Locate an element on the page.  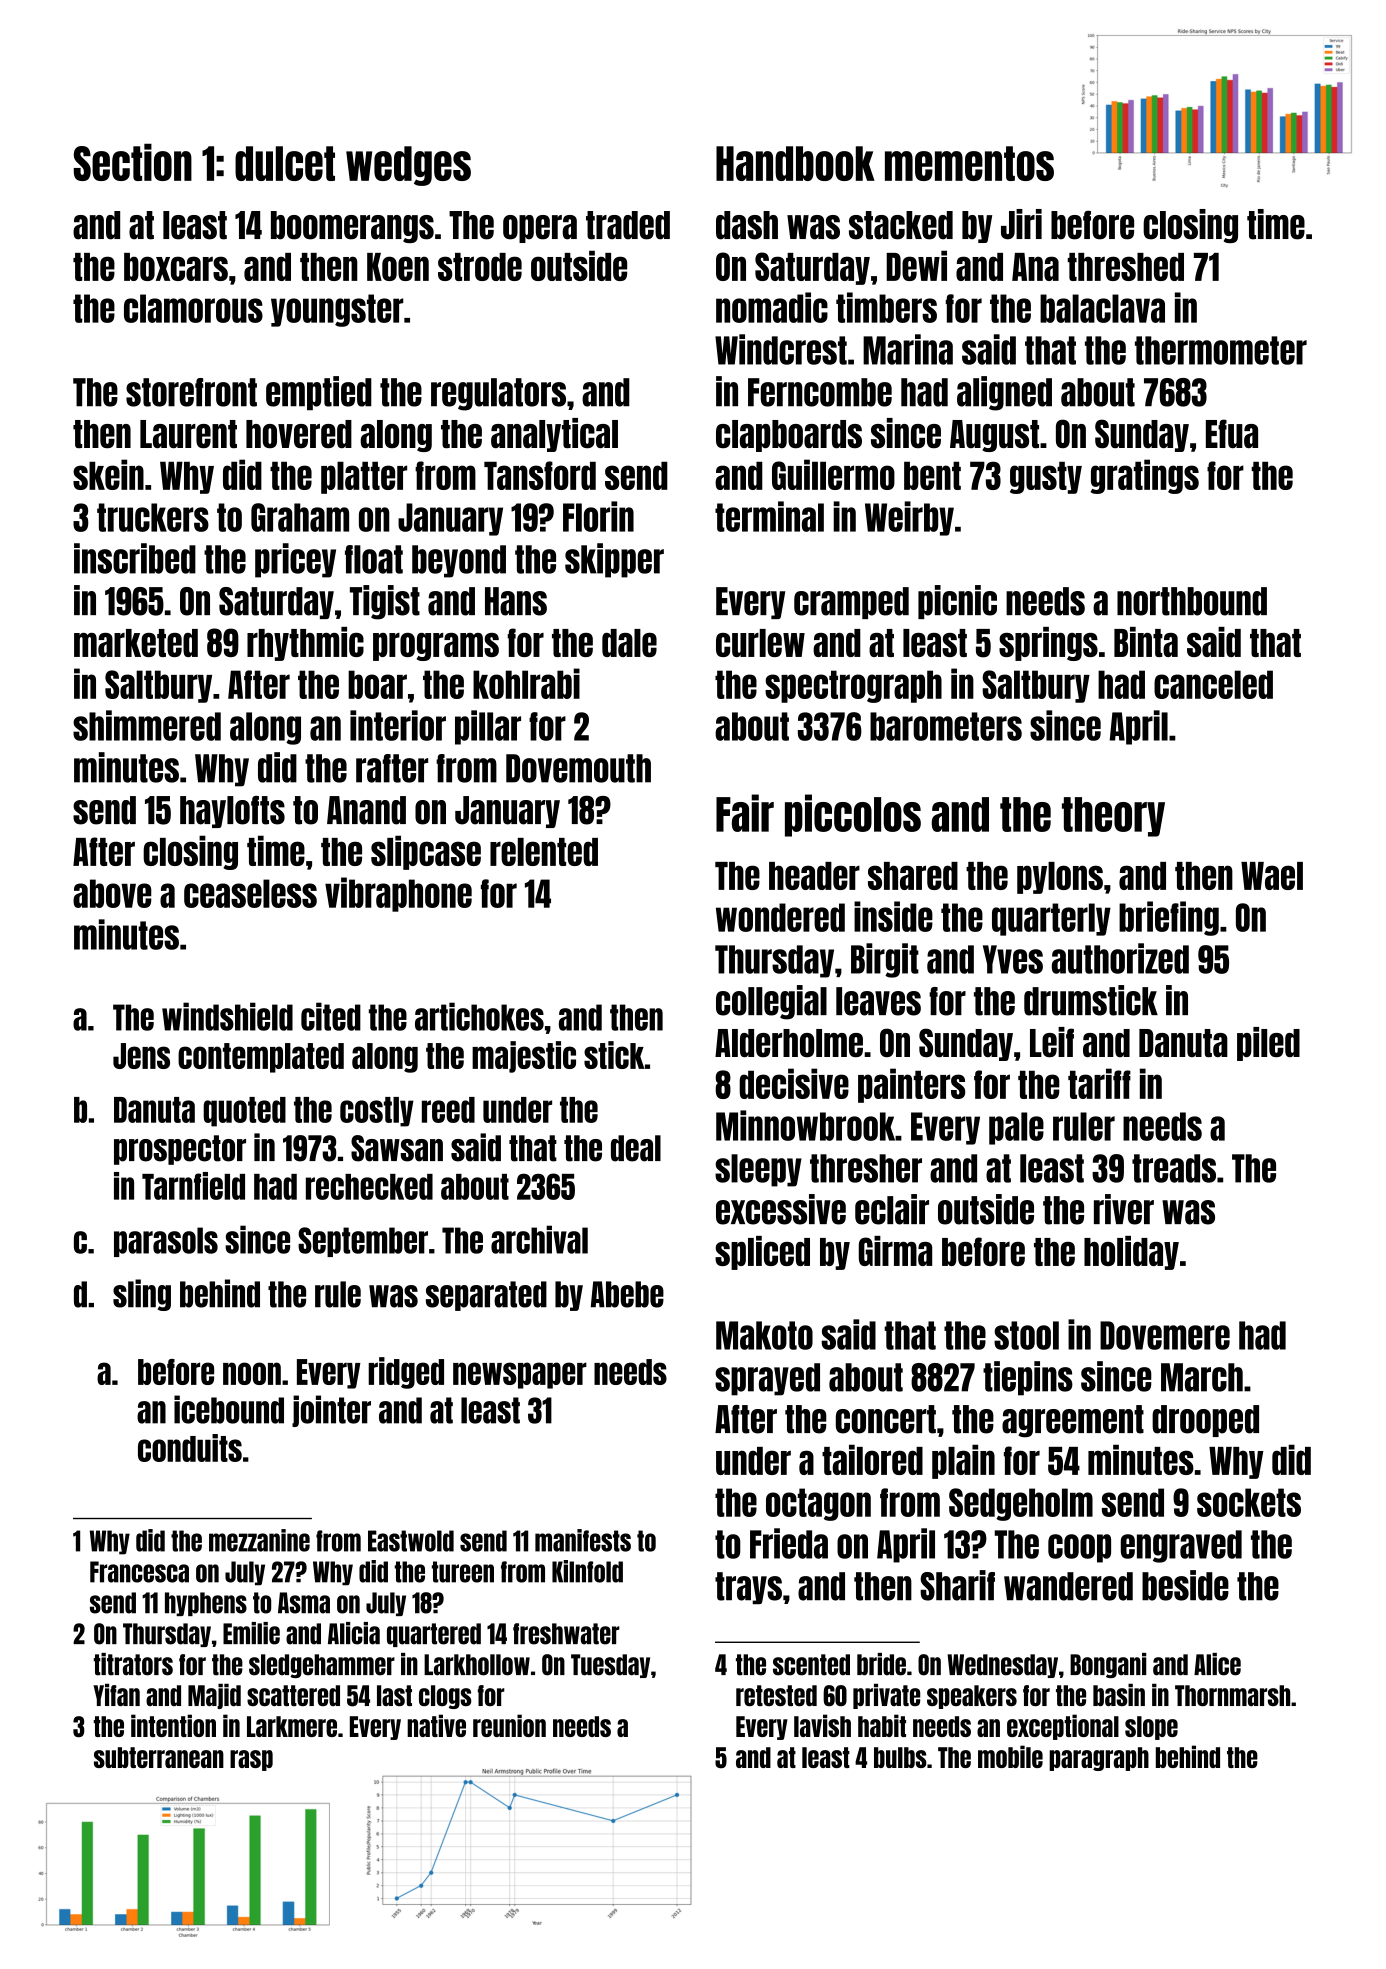
canceled is located at coordinates (1213, 684).
